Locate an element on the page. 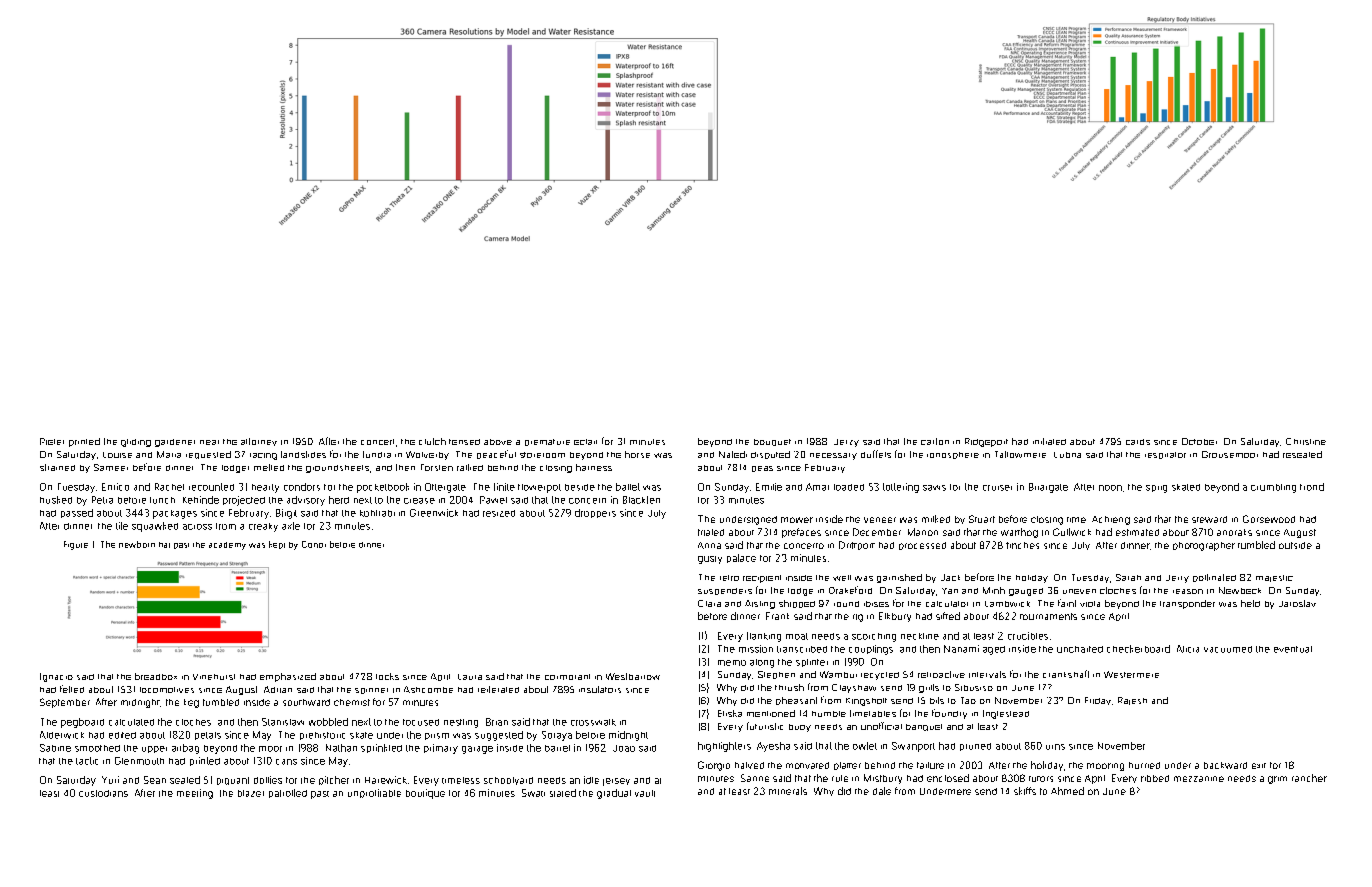 The height and width of the page is (887, 1372). kept is located at coordinates (277, 545).
